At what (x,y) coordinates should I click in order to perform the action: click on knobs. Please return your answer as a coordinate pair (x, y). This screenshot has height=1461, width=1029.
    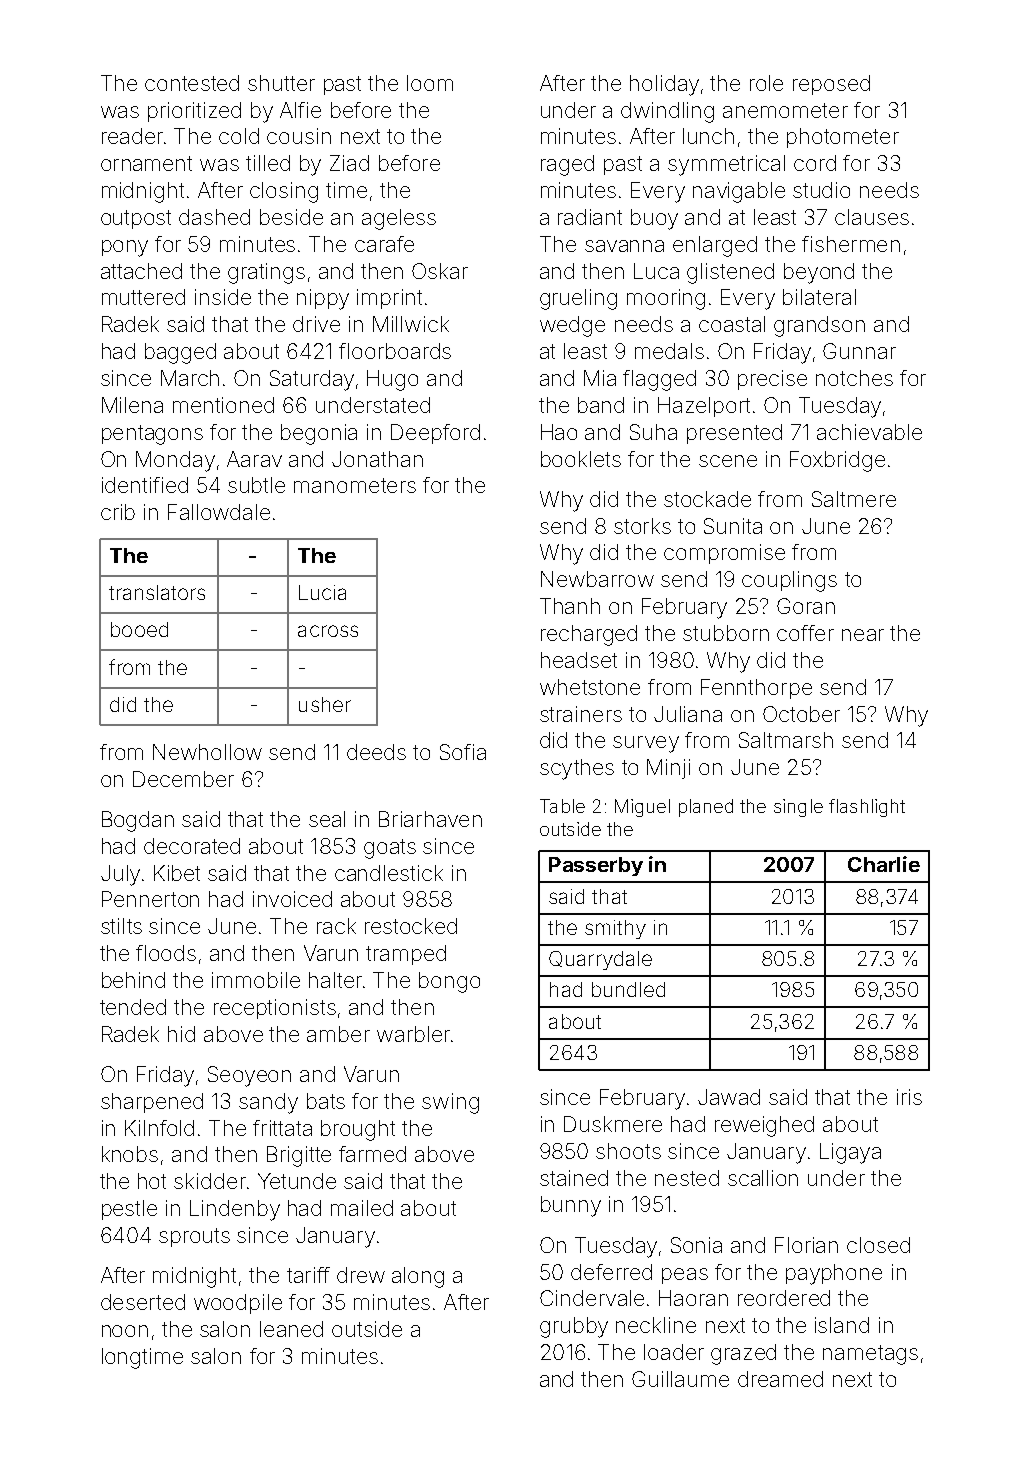
    Looking at the image, I should click on (130, 1154).
